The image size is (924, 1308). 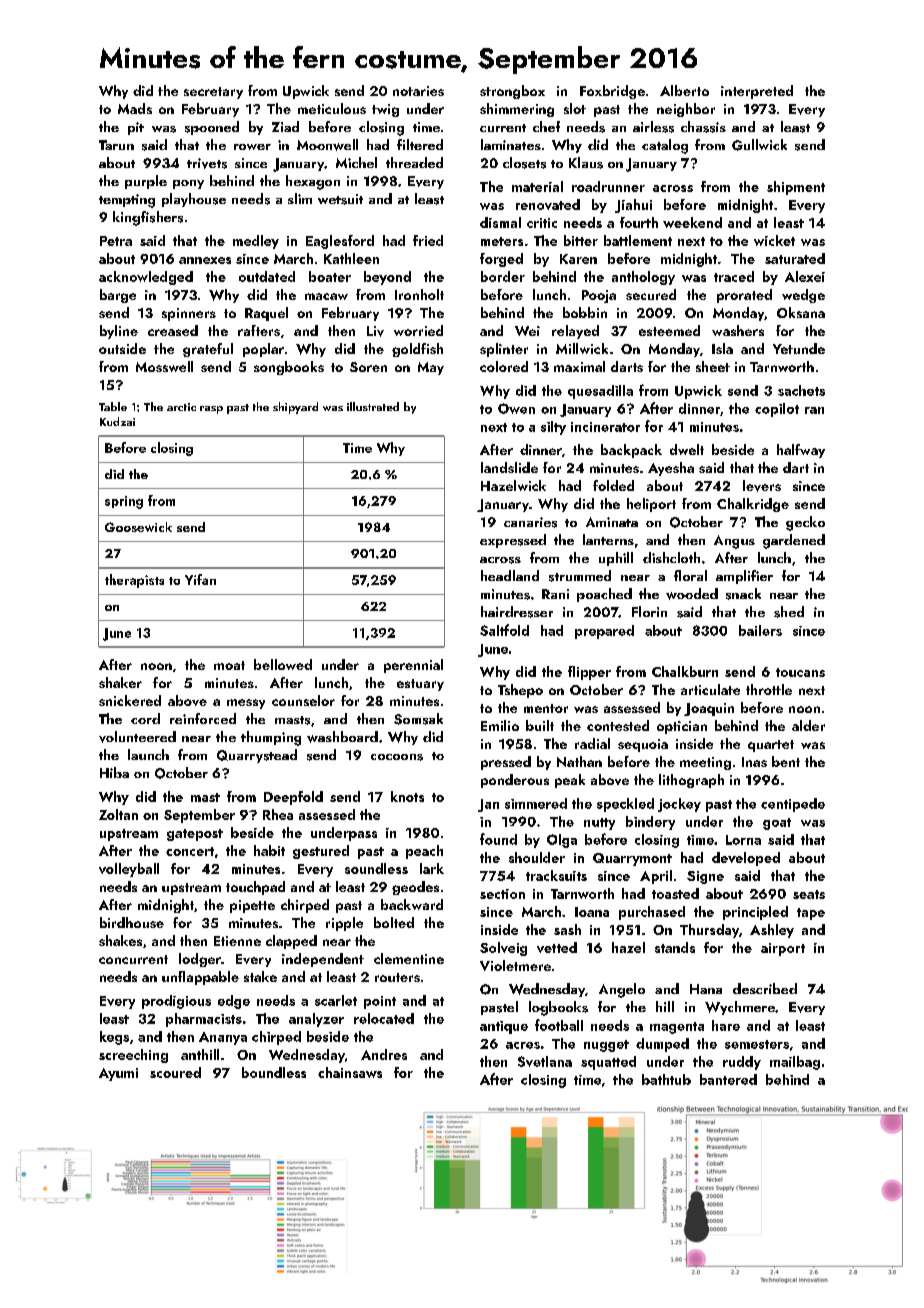 I want to click on interpreted, so click(x=757, y=92).
